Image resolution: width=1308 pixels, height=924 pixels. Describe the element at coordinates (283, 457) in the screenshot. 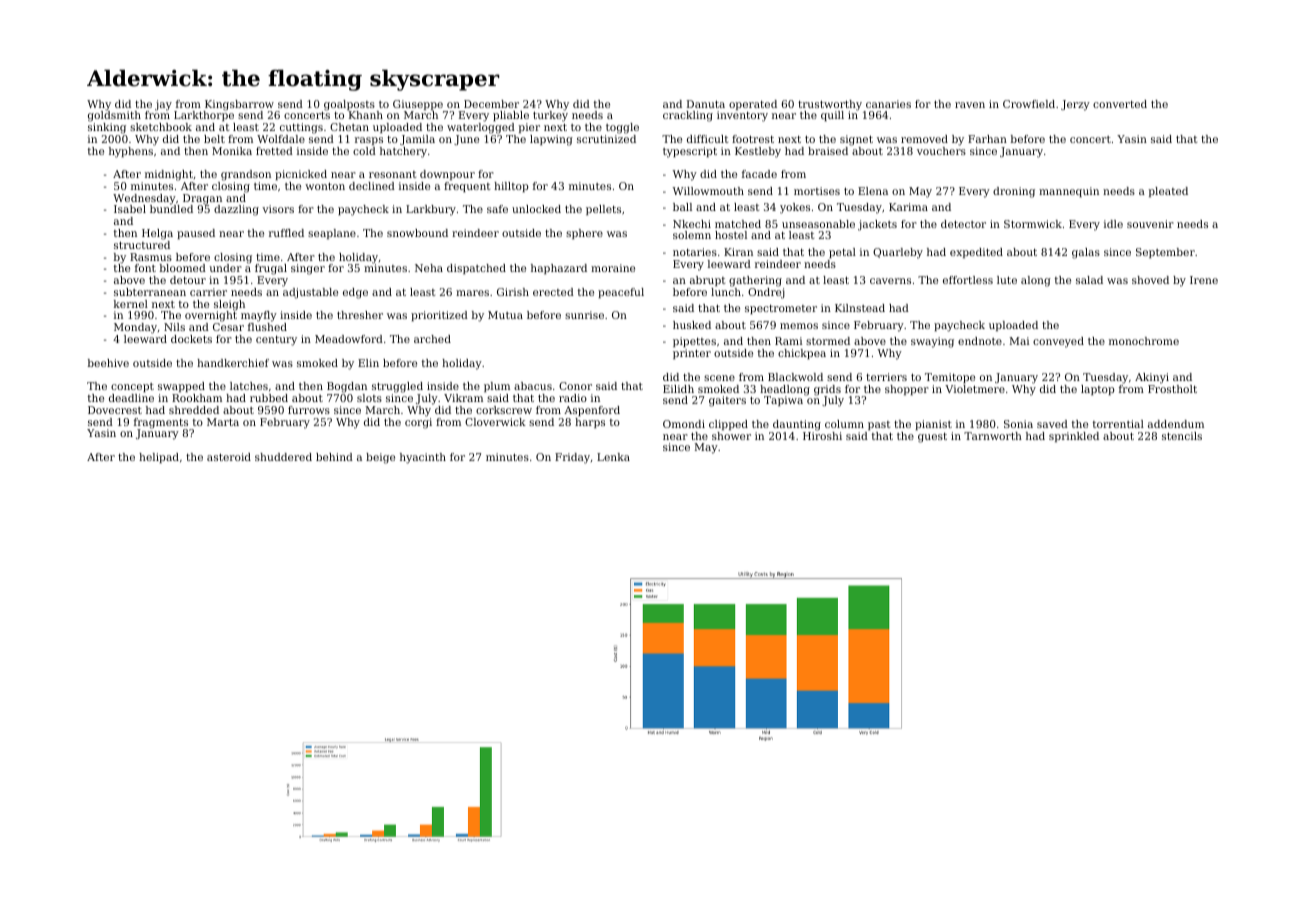

I see `shuddered` at that location.
